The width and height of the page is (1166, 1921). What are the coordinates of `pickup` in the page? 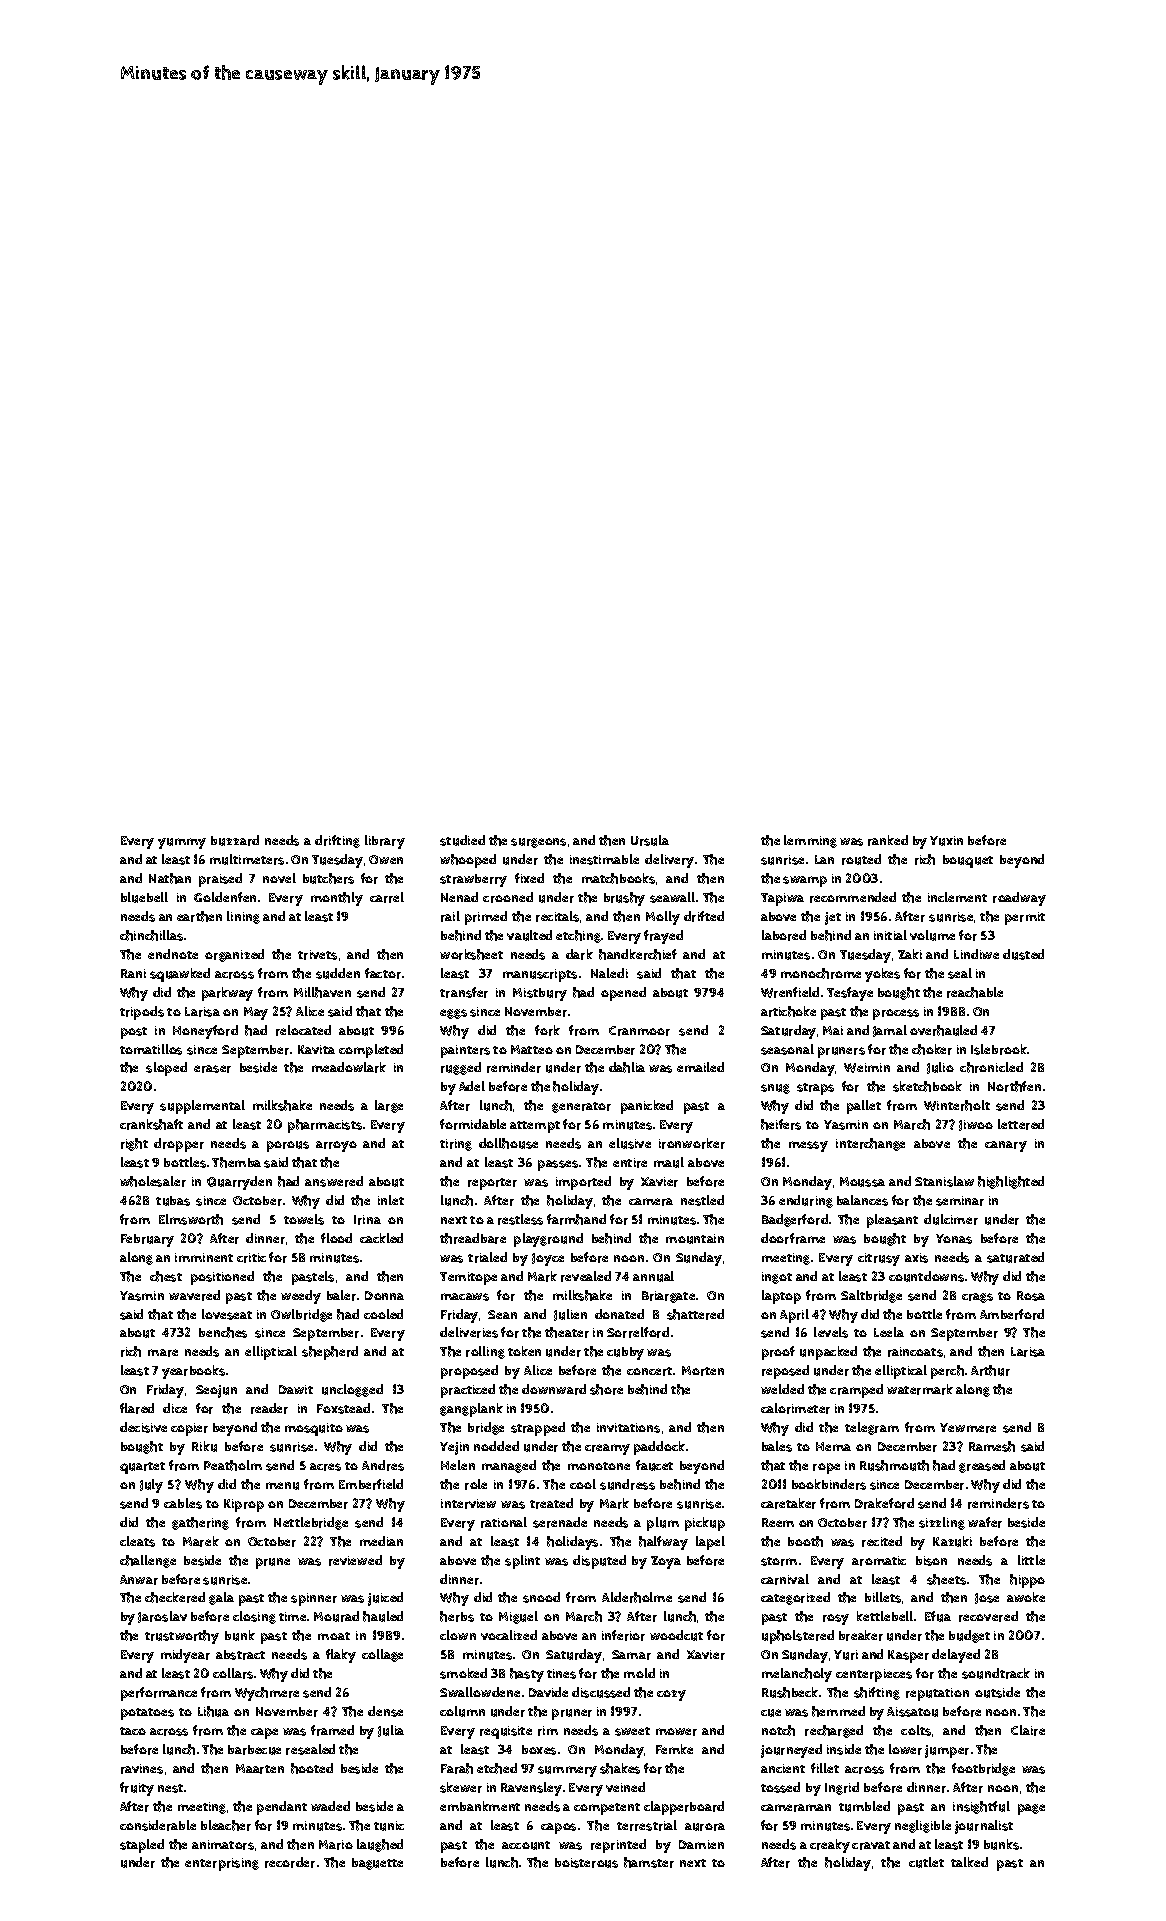 It's located at (705, 1524).
